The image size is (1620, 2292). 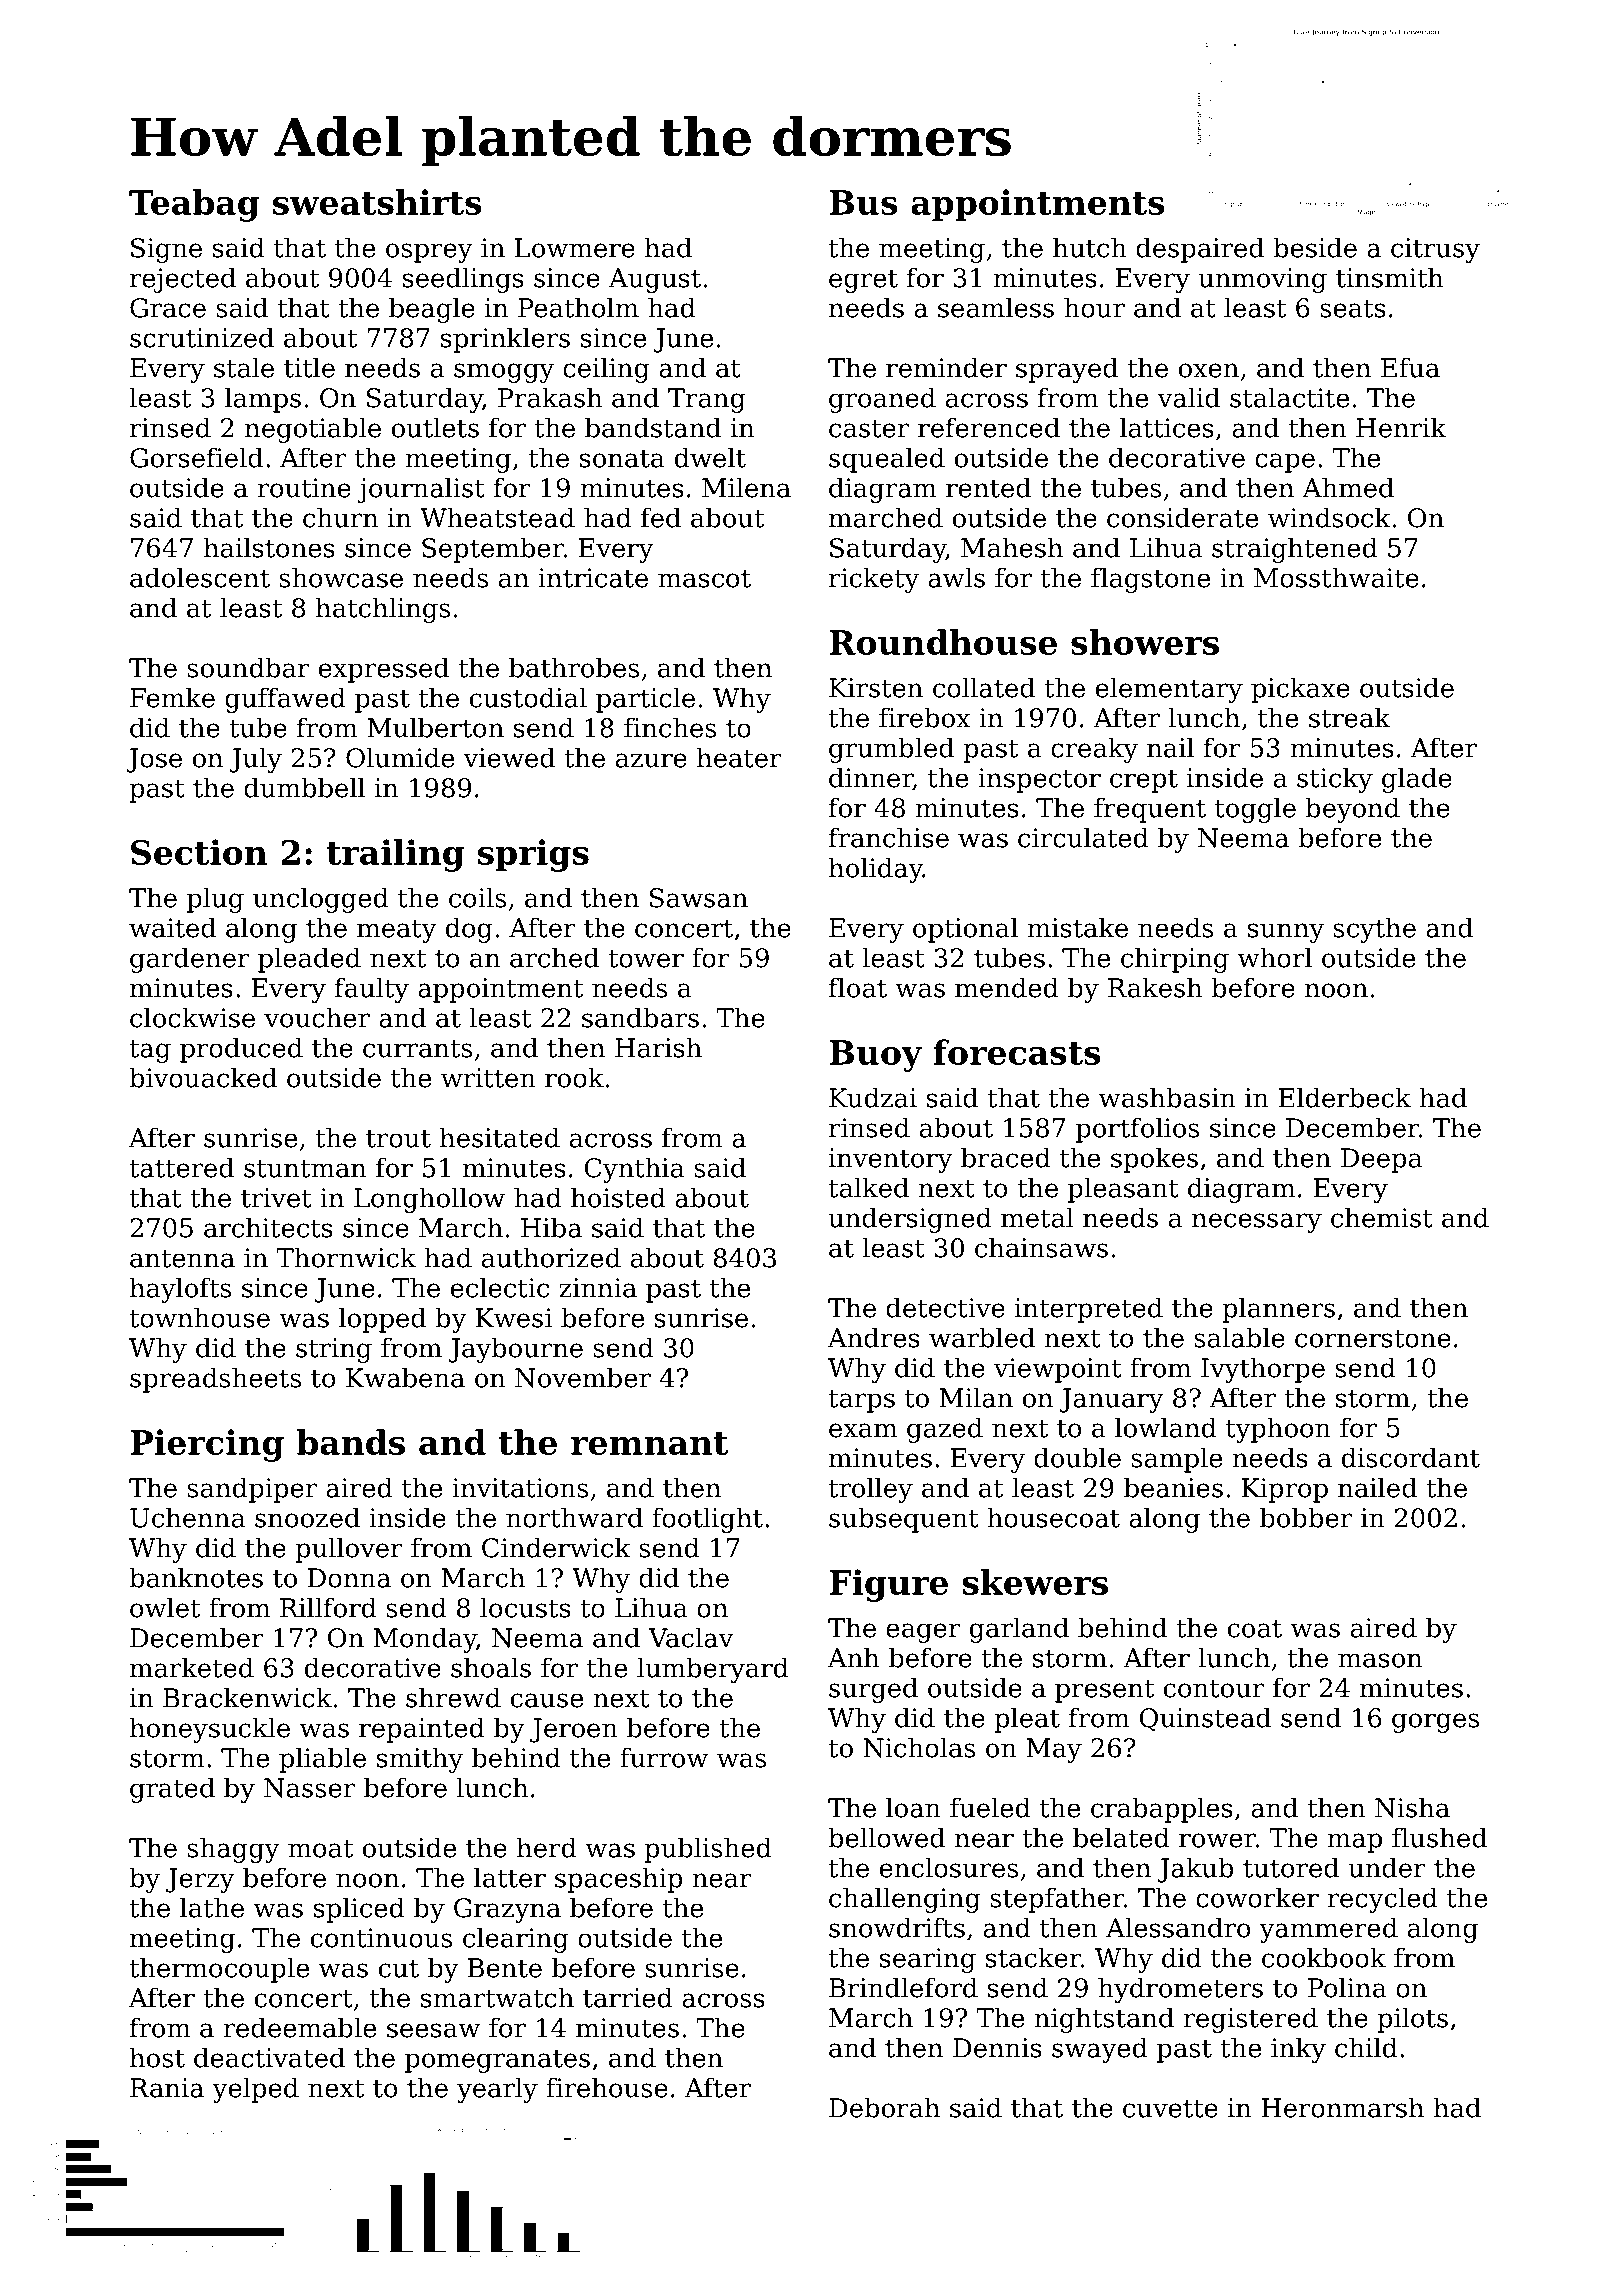 What do you see at coordinates (168, 308) in the page?
I see `Grace` at bounding box center [168, 308].
